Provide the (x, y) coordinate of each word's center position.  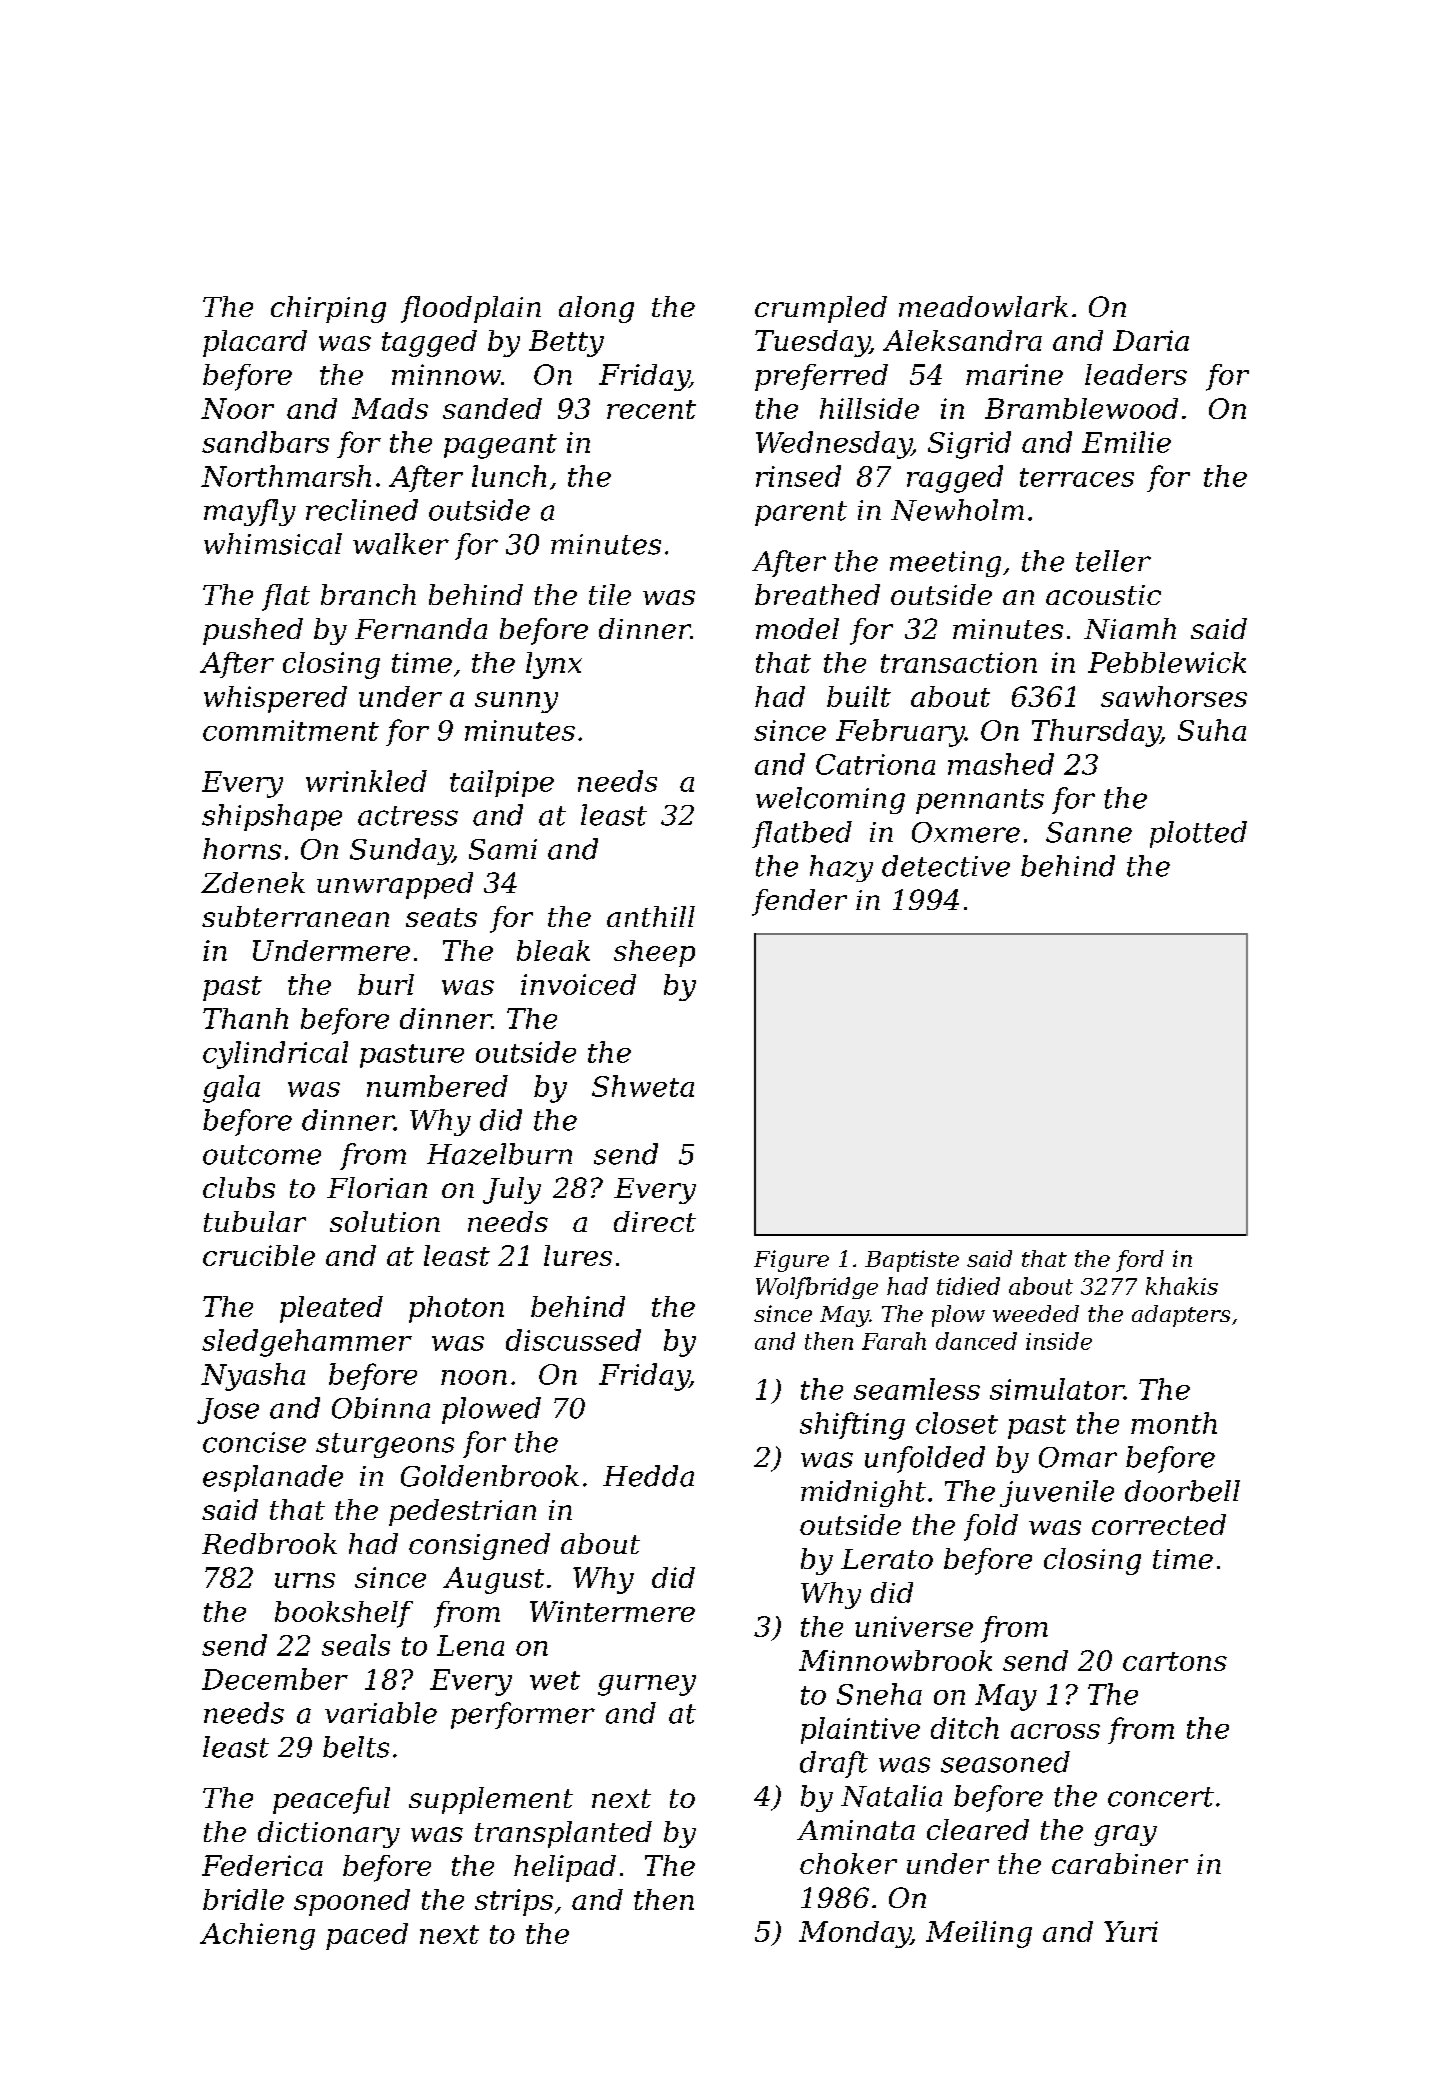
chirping (328, 309)
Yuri (1131, 1931)
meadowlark (983, 306)
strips (514, 1902)
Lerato (887, 1559)
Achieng (257, 1936)
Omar (1078, 1457)
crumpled (821, 309)
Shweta (643, 1086)
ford (1140, 1261)
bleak (553, 950)
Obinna (381, 1408)
